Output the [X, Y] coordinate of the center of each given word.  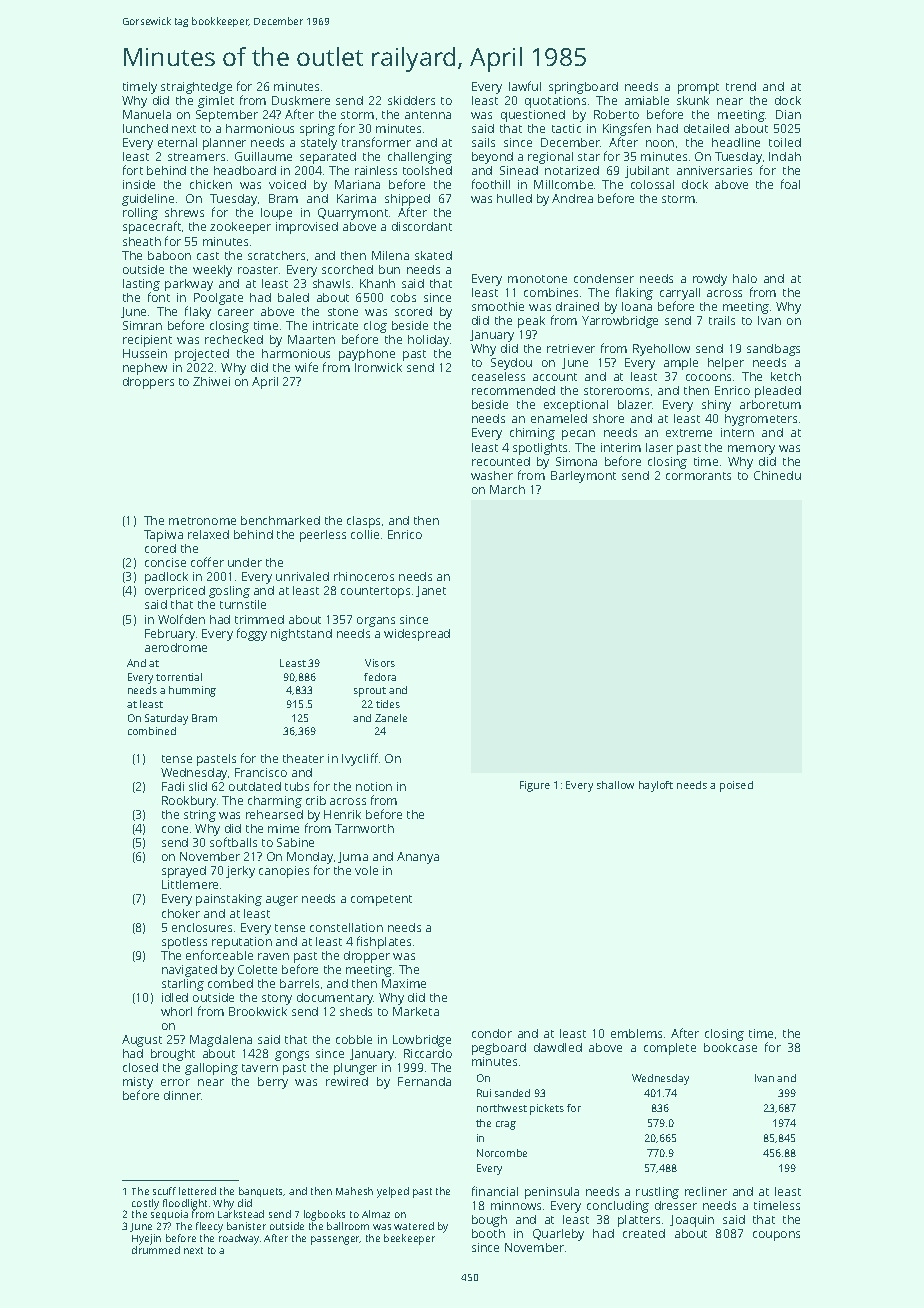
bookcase [730, 1047]
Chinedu [777, 475]
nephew [145, 369]
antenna [428, 115]
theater [303, 758]
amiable [647, 100]
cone [175, 829]
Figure [535, 786]
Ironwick [378, 367]
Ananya [418, 858]
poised [736, 786]
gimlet [216, 102]
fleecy [209, 1227]
